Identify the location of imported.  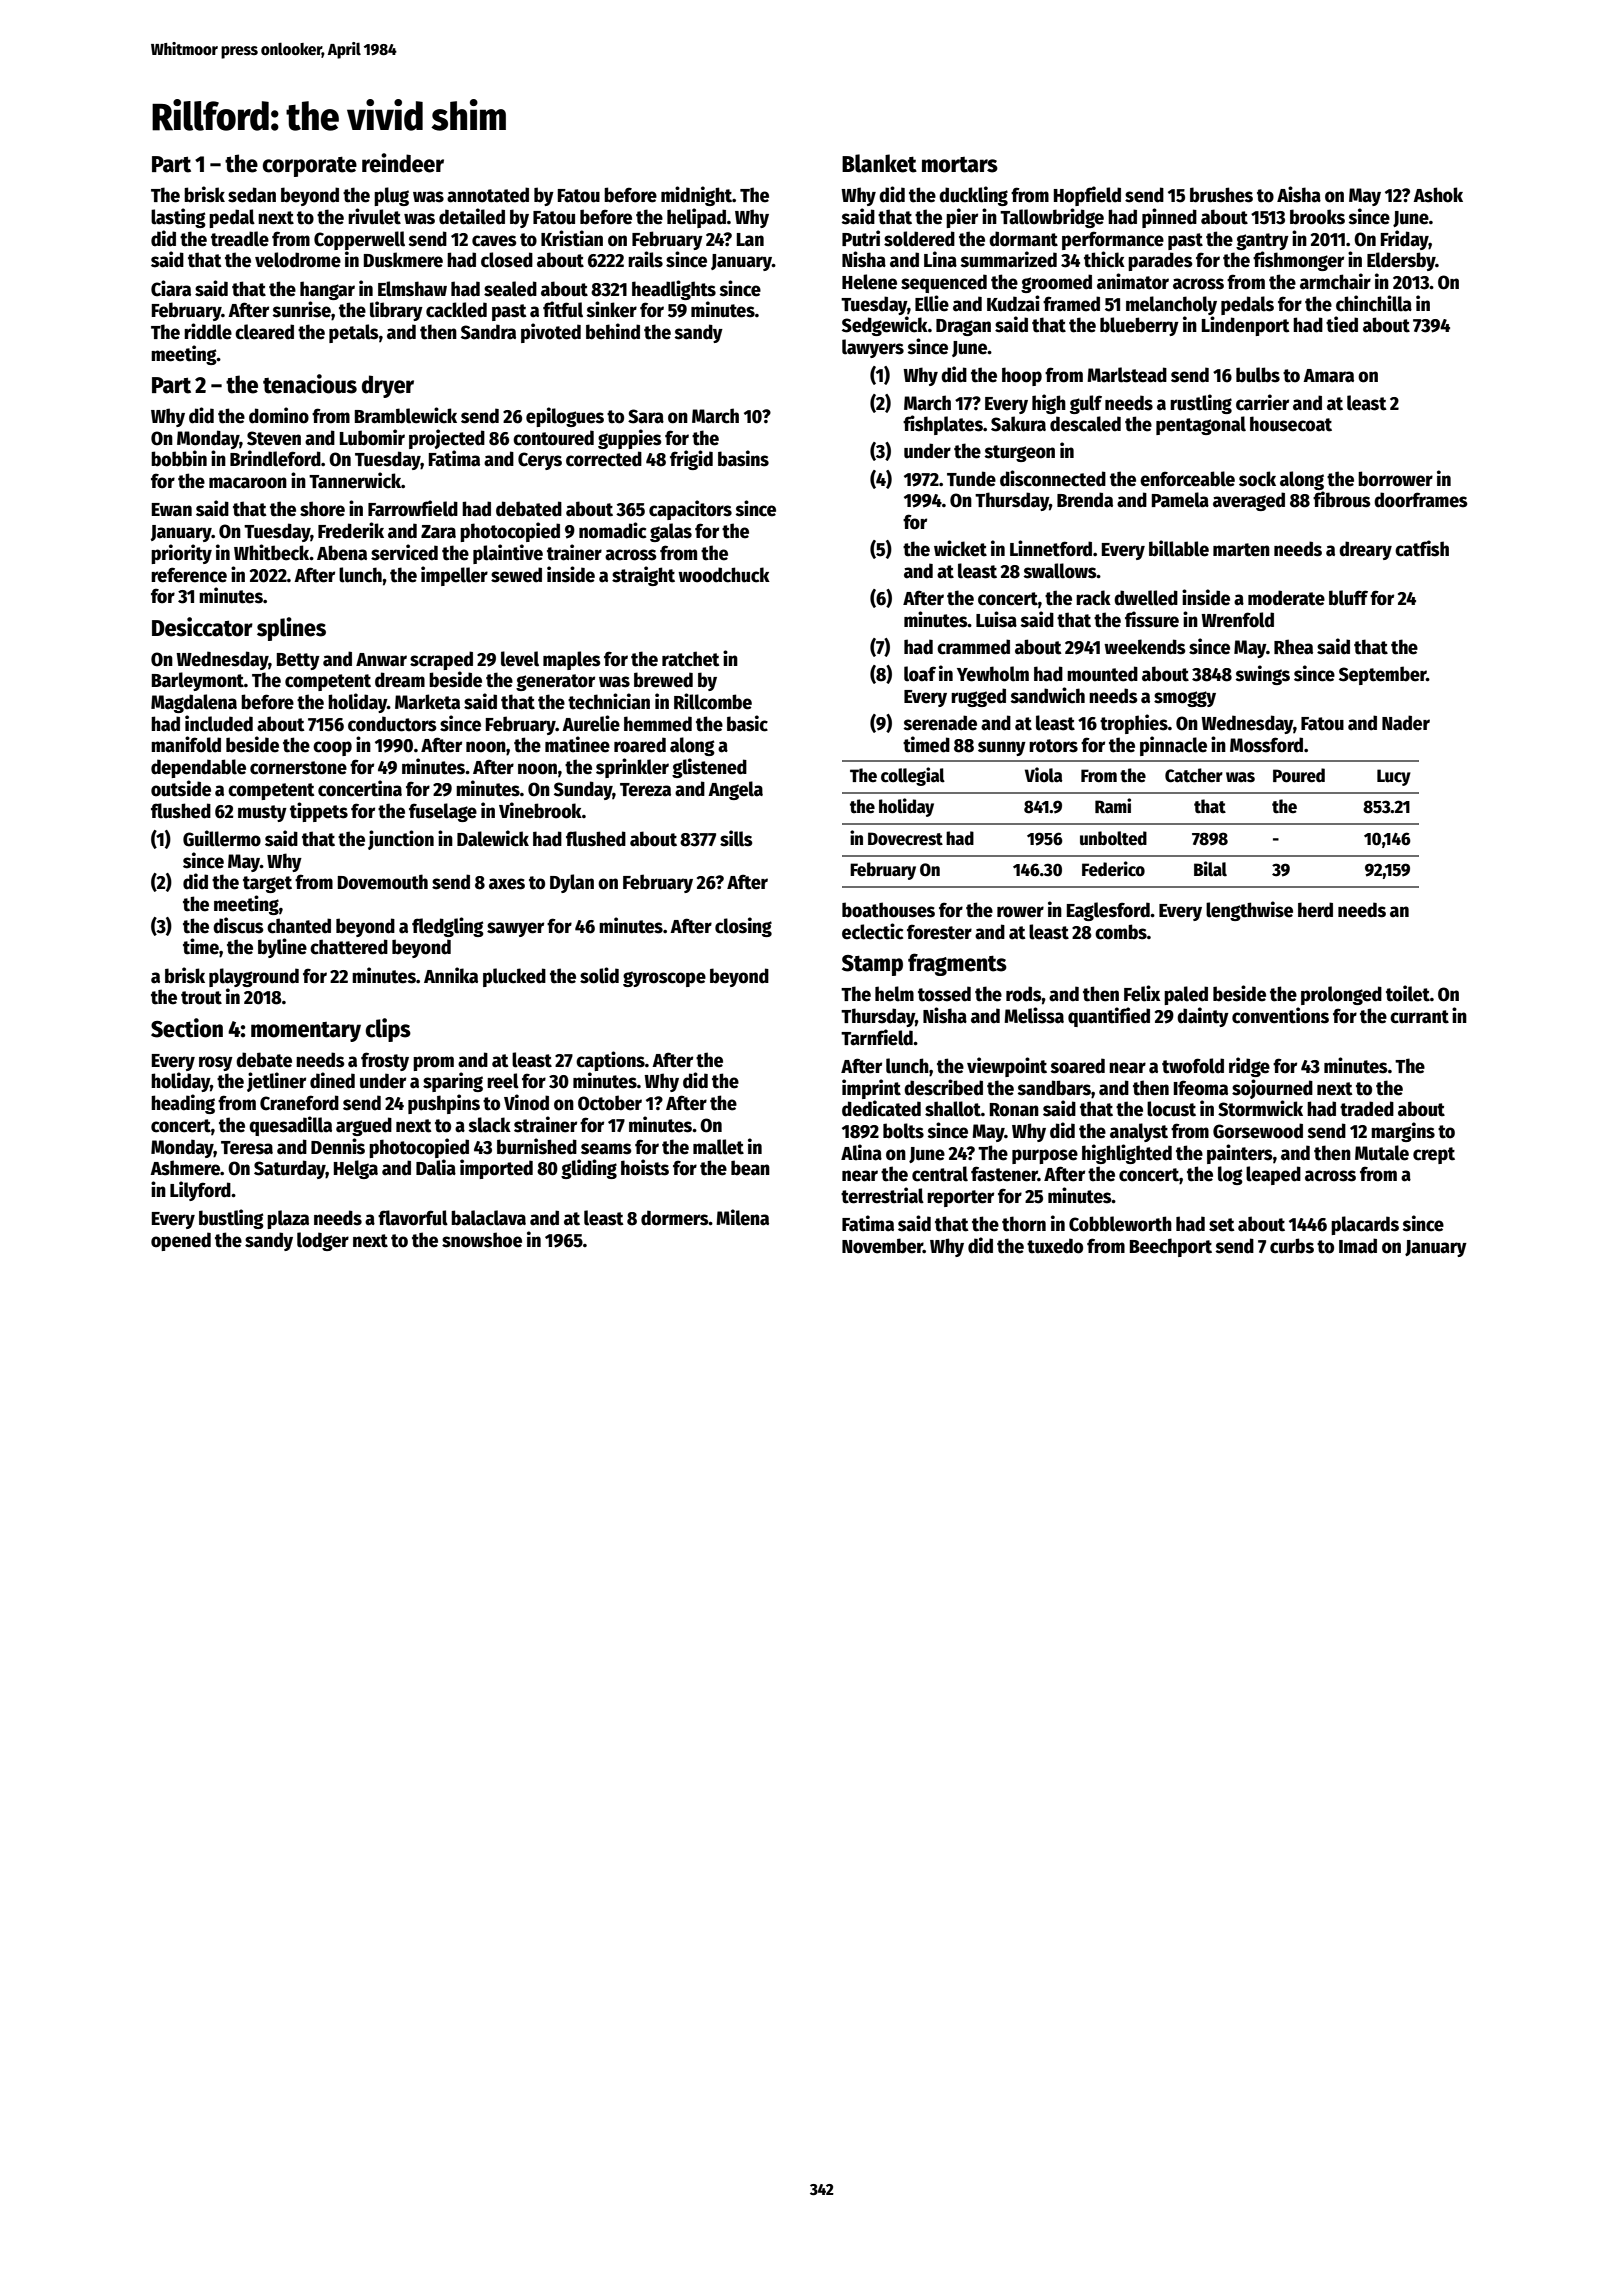
(496, 1169).
